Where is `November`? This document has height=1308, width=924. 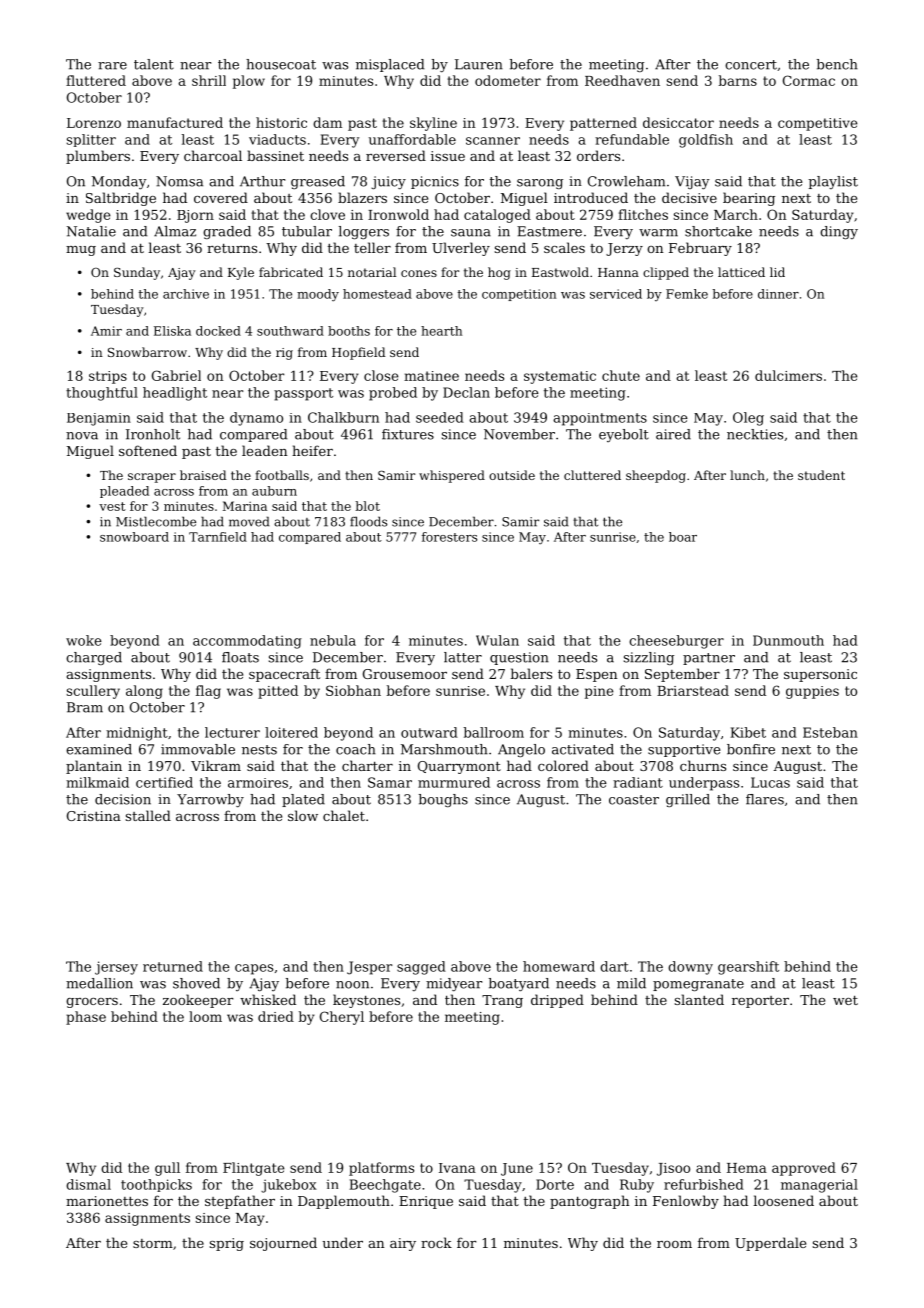 November is located at coordinates (519, 434).
